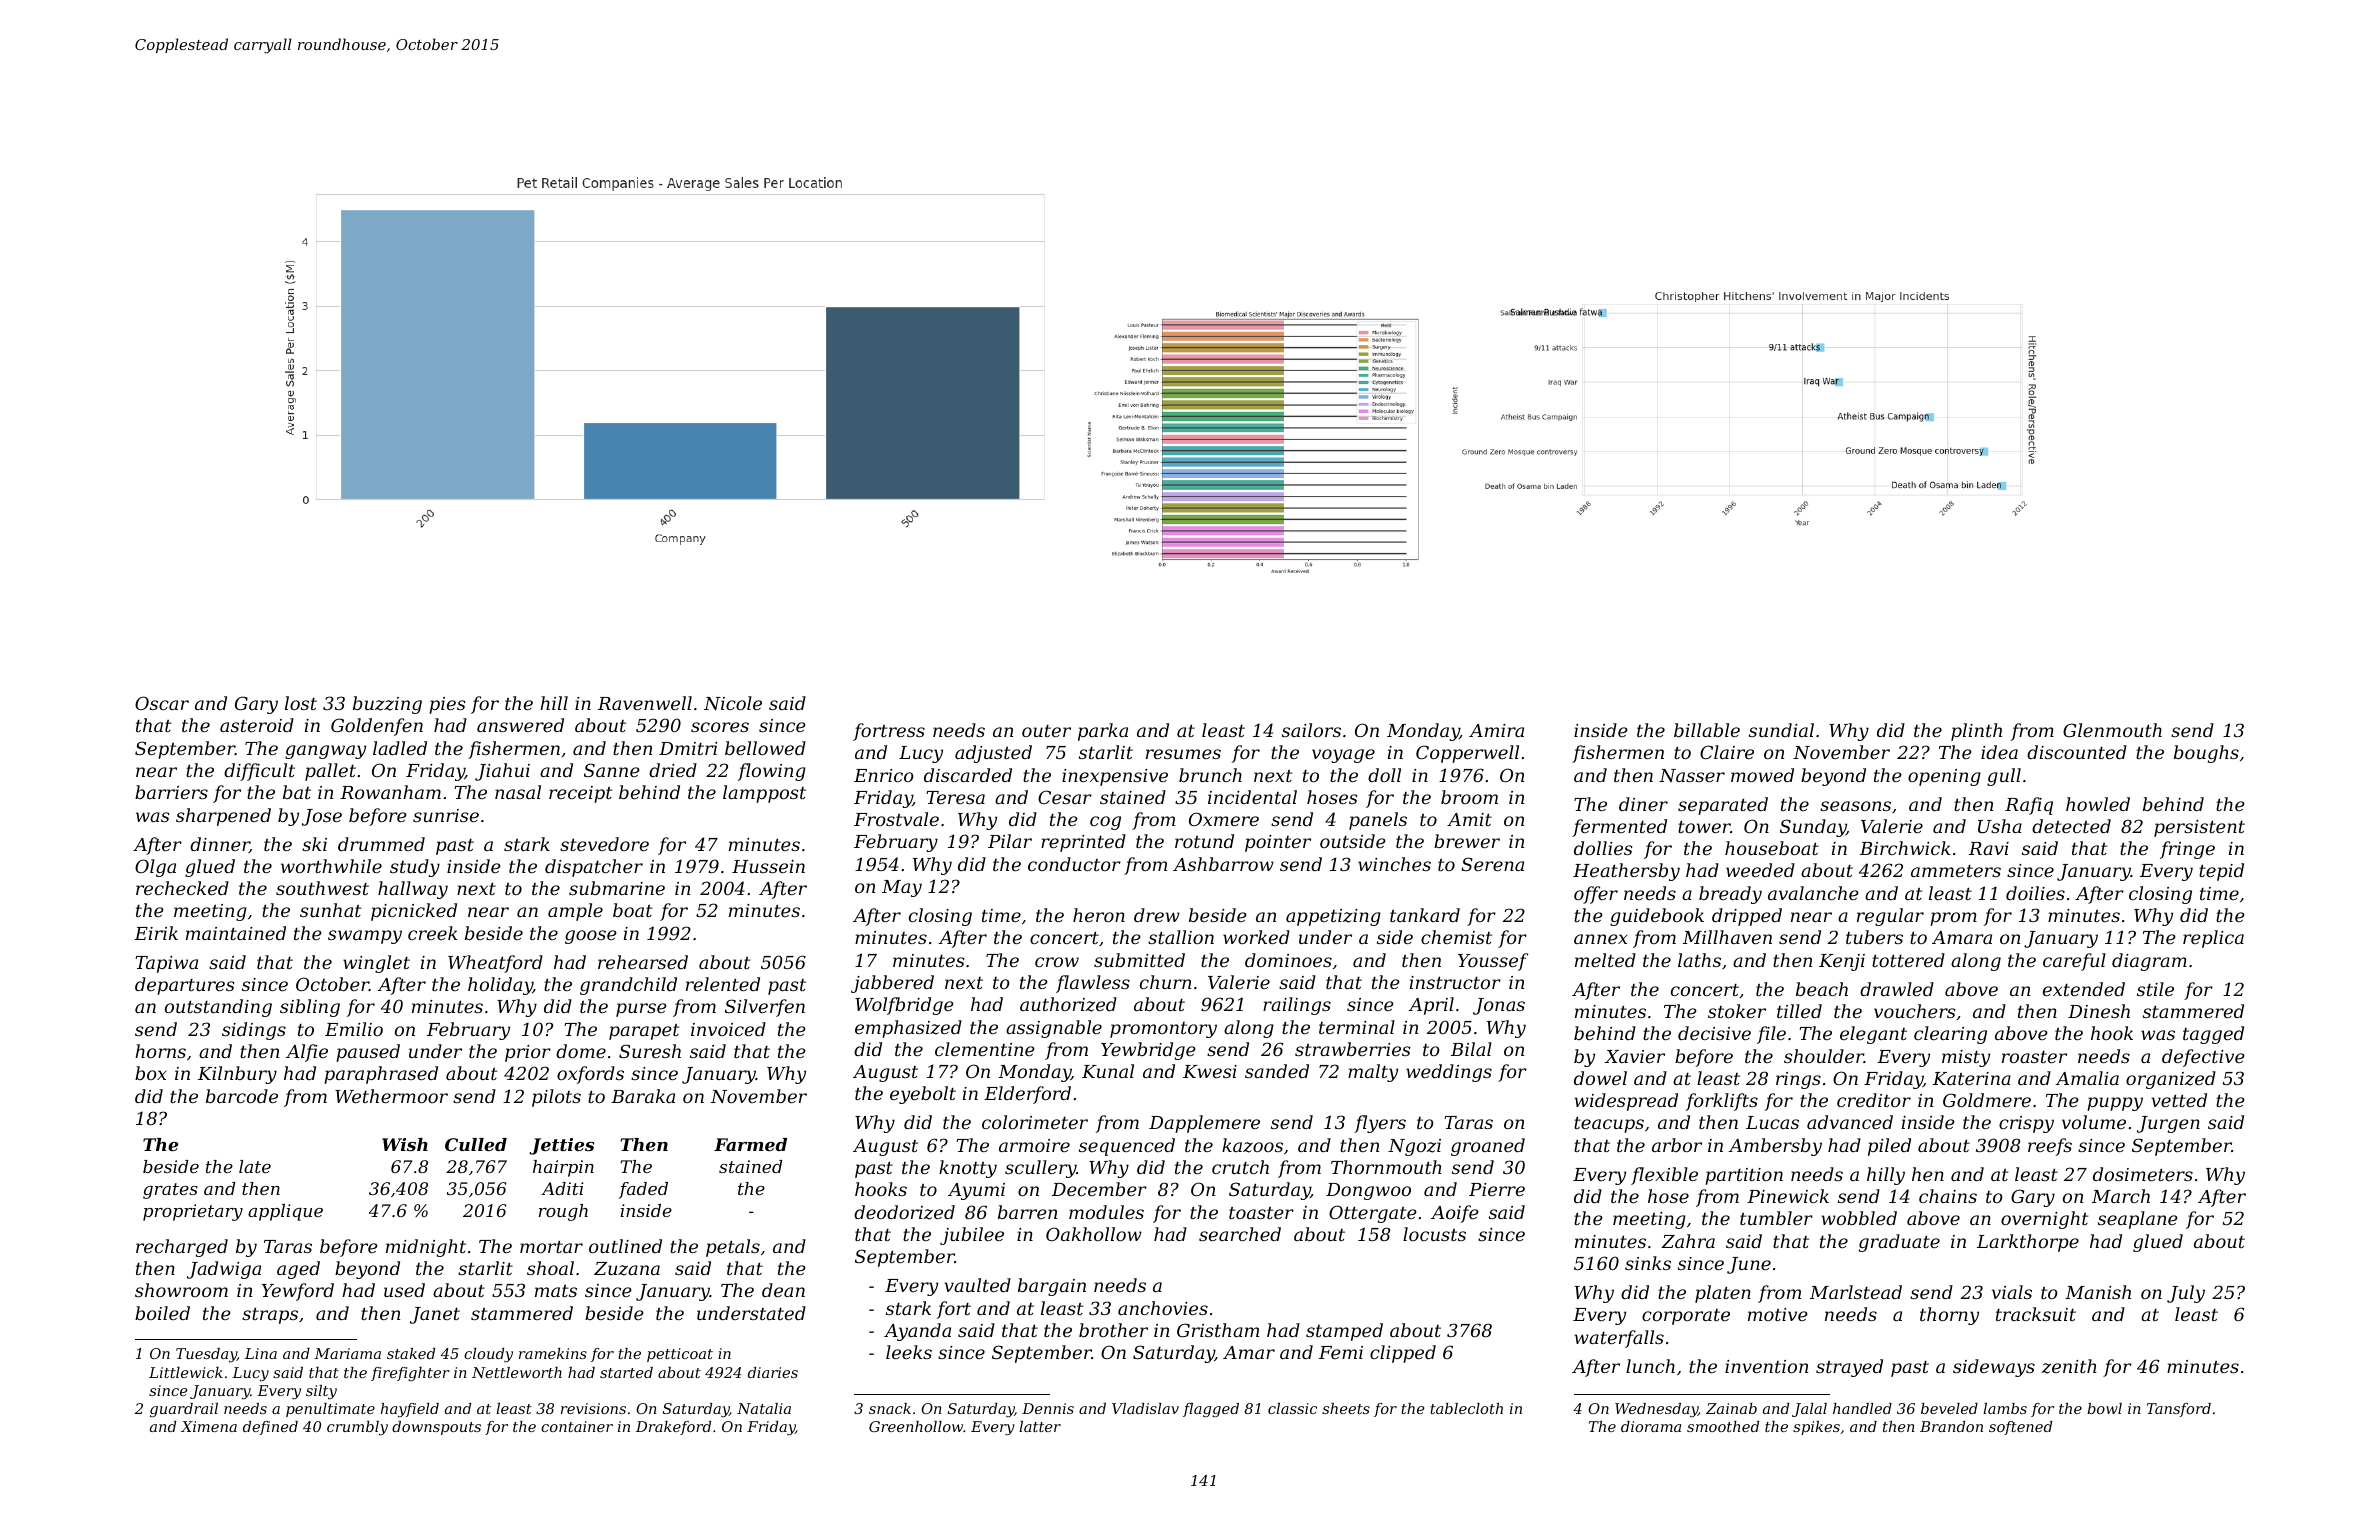  Describe the element at coordinates (1288, 960) in the page. I see `dominoes` at that location.
